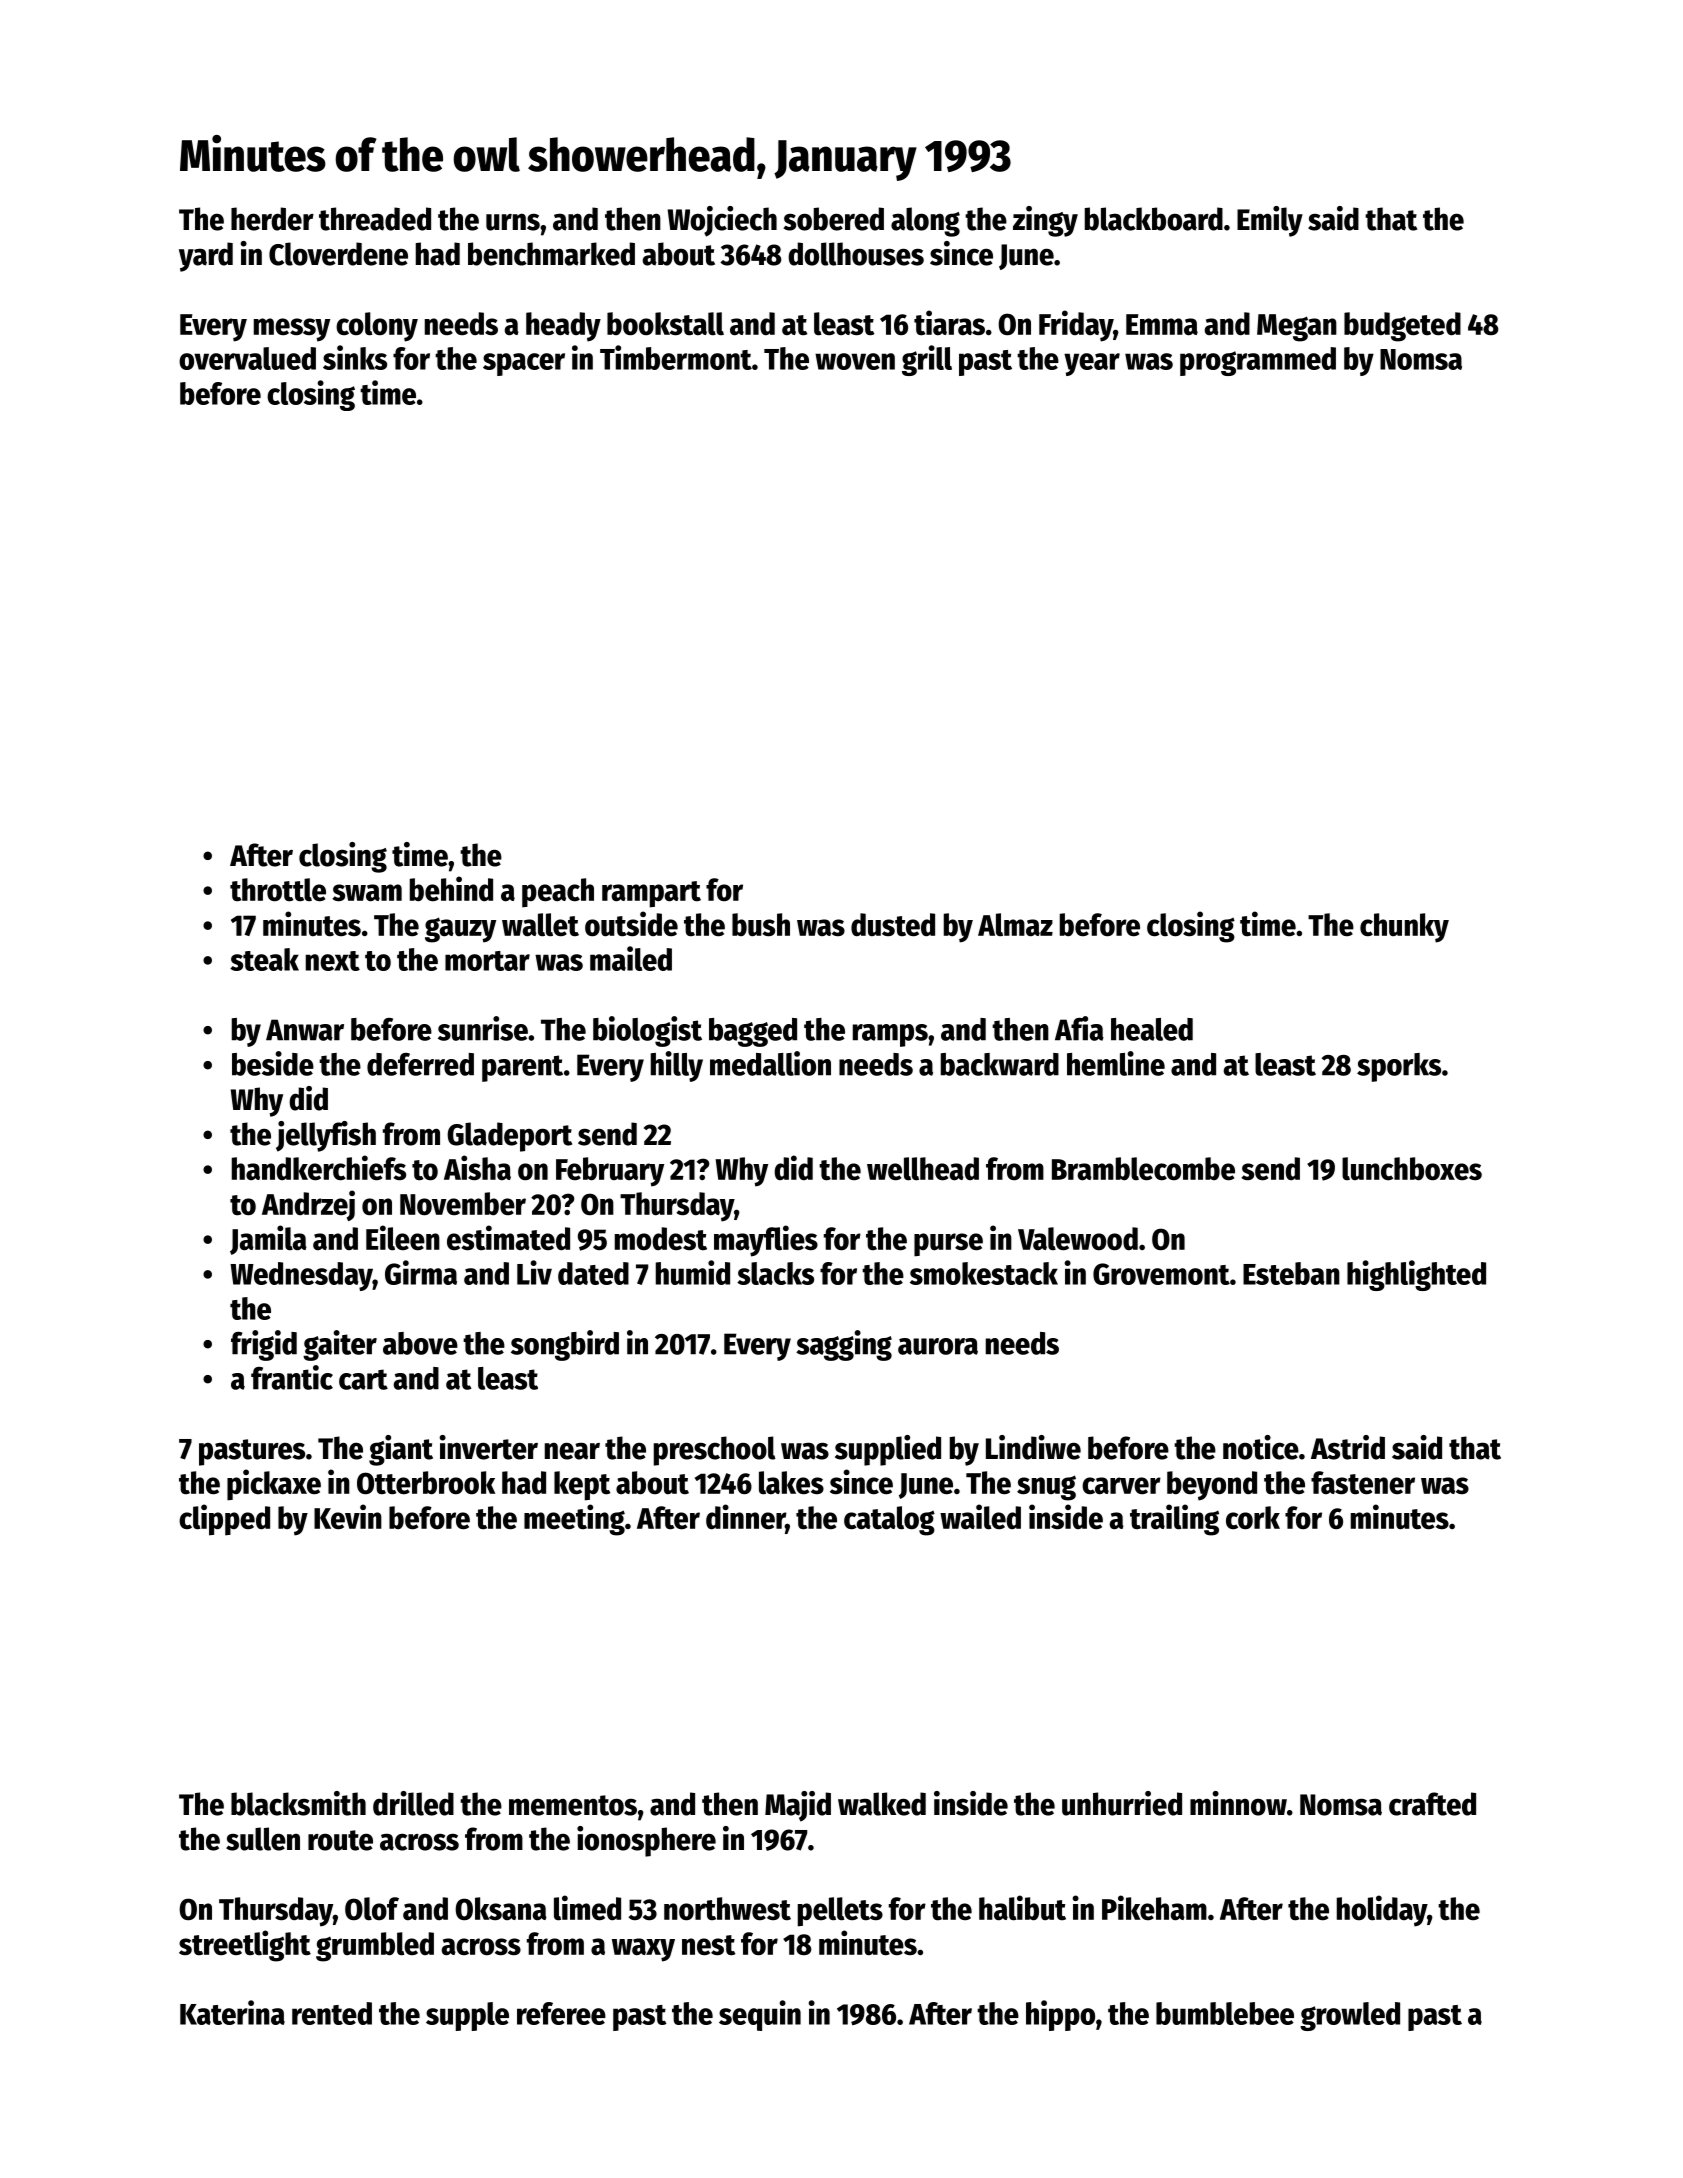 This image has height=2178, width=1683. What do you see at coordinates (1152, 1029) in the image?
I see `healed` at bounding box center [1152, 1029].
